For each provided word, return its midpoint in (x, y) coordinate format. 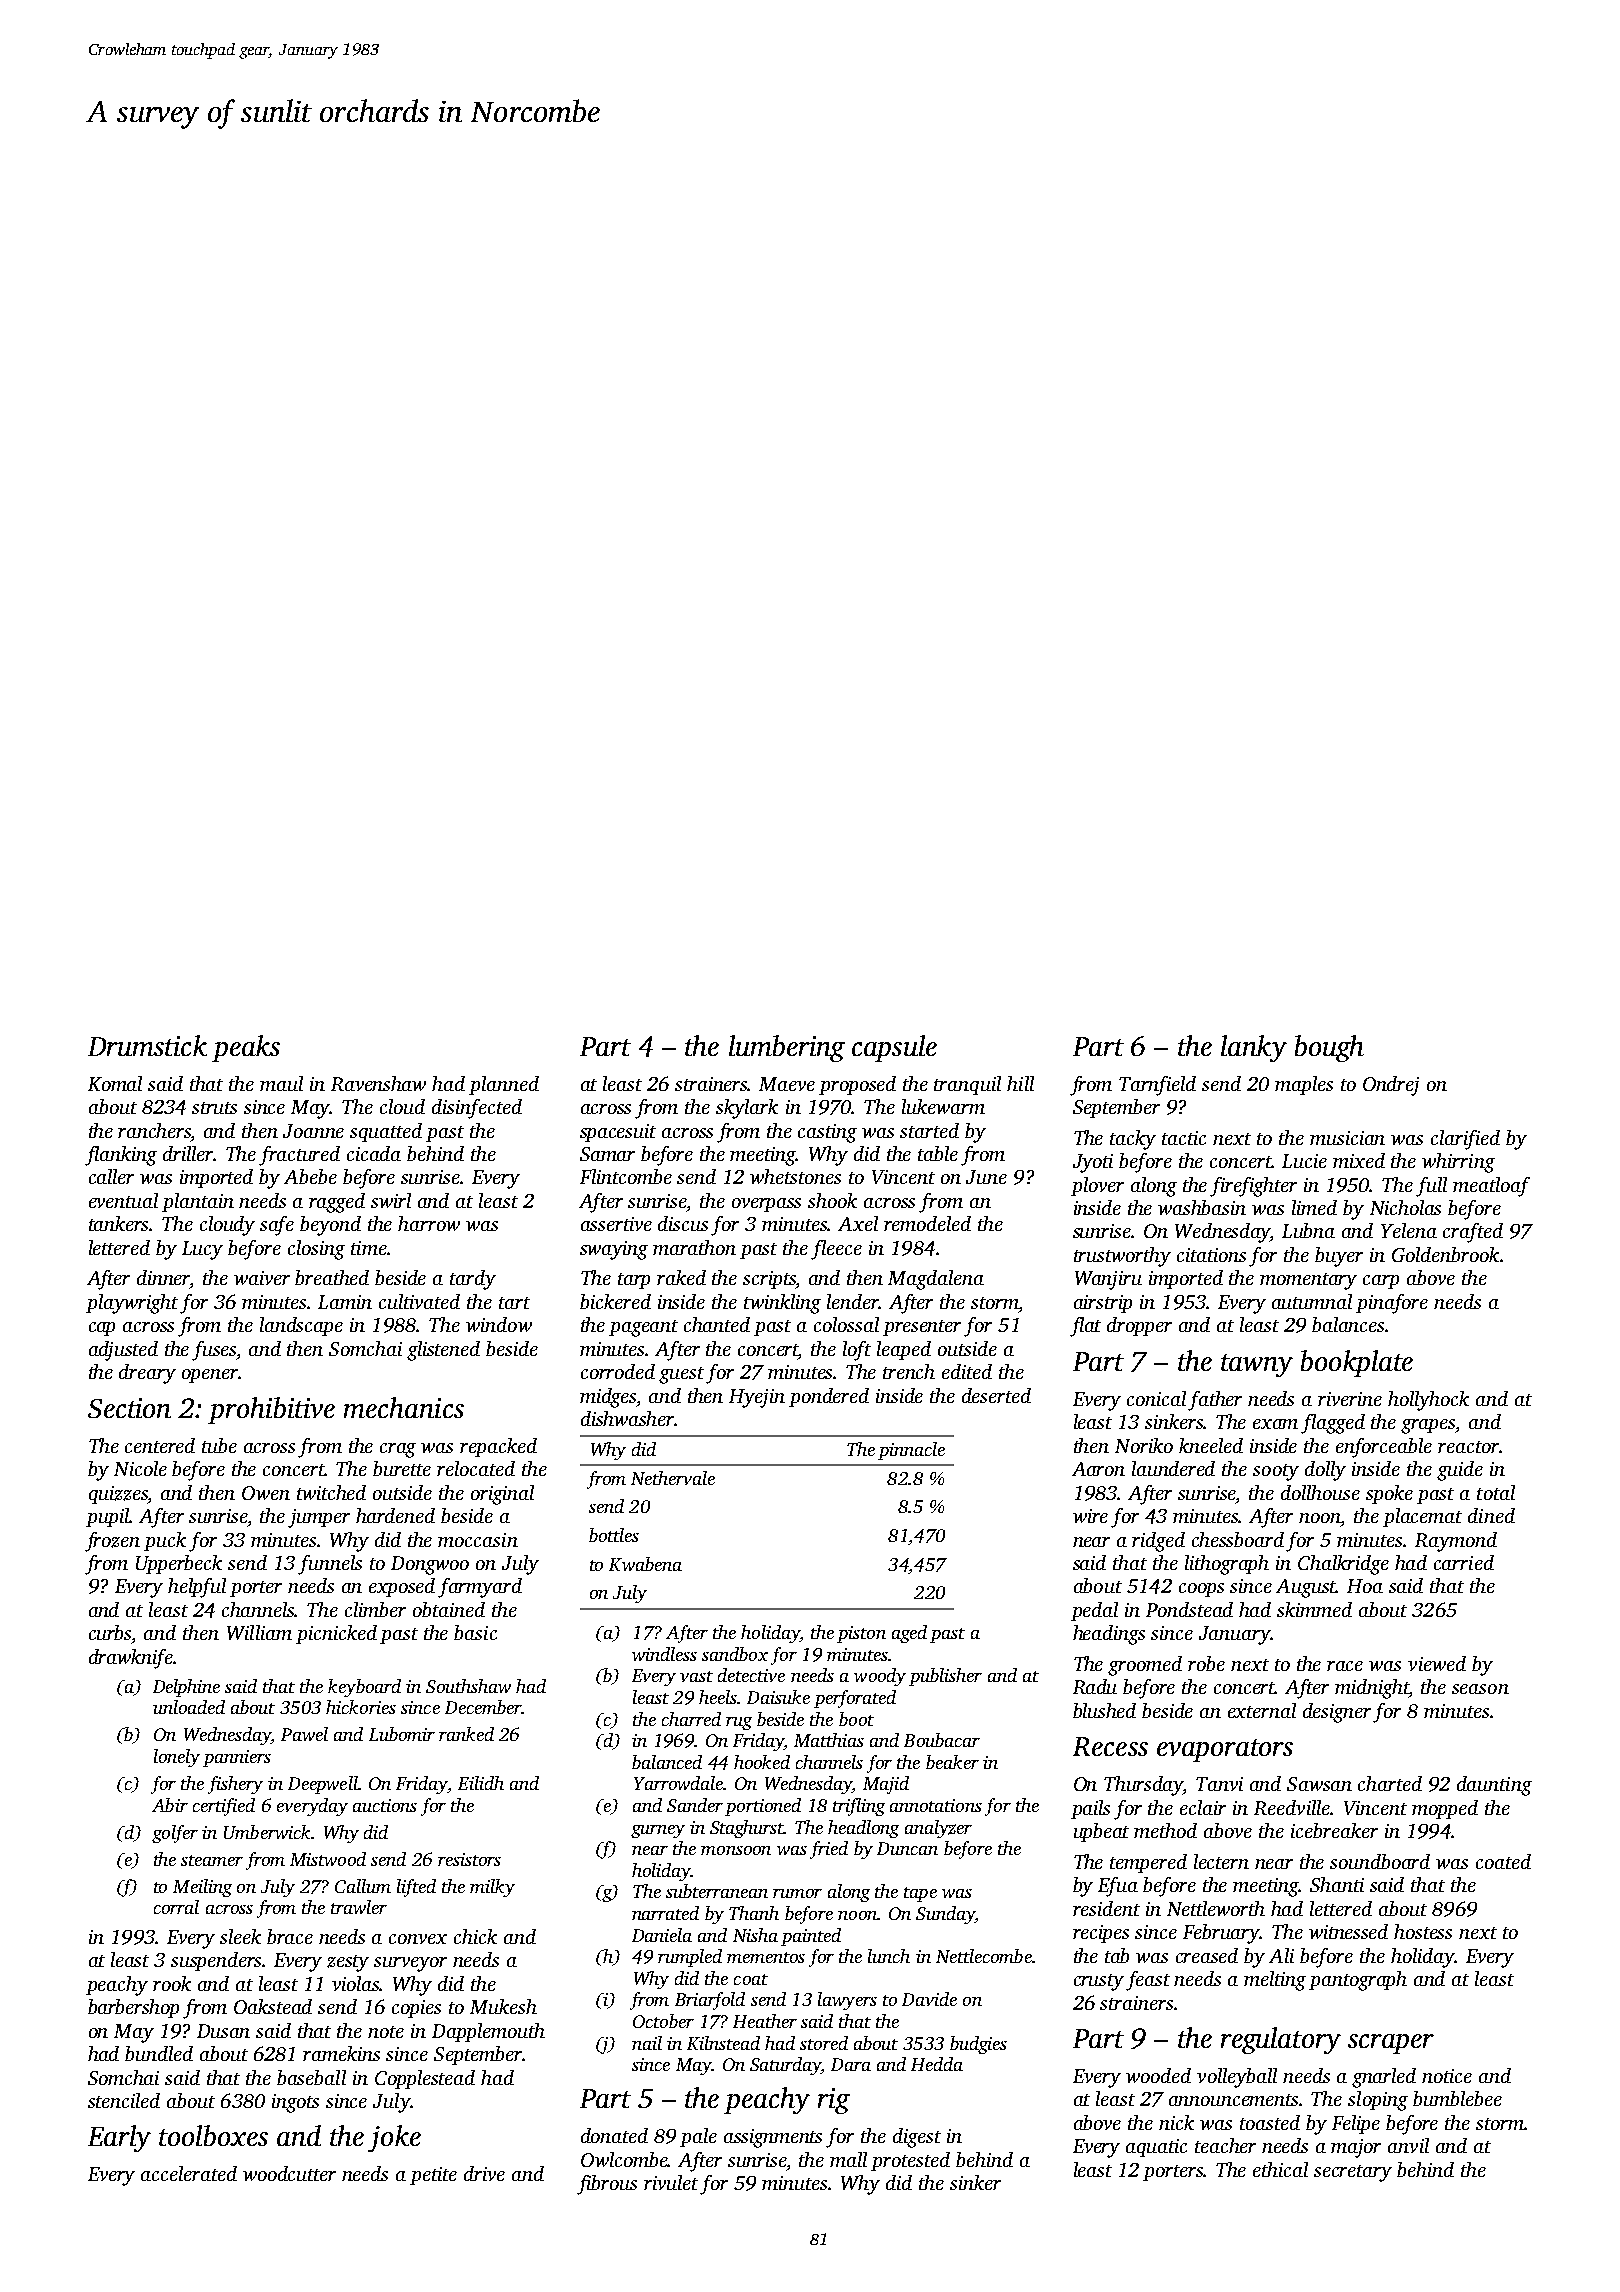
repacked (498, 1447)
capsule (894, 1048)
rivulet (671, 2182)
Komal (115, 1083)
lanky (1254, 1048)
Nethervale (673, 1478)
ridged (1158, 1542)
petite (433, 2176)
